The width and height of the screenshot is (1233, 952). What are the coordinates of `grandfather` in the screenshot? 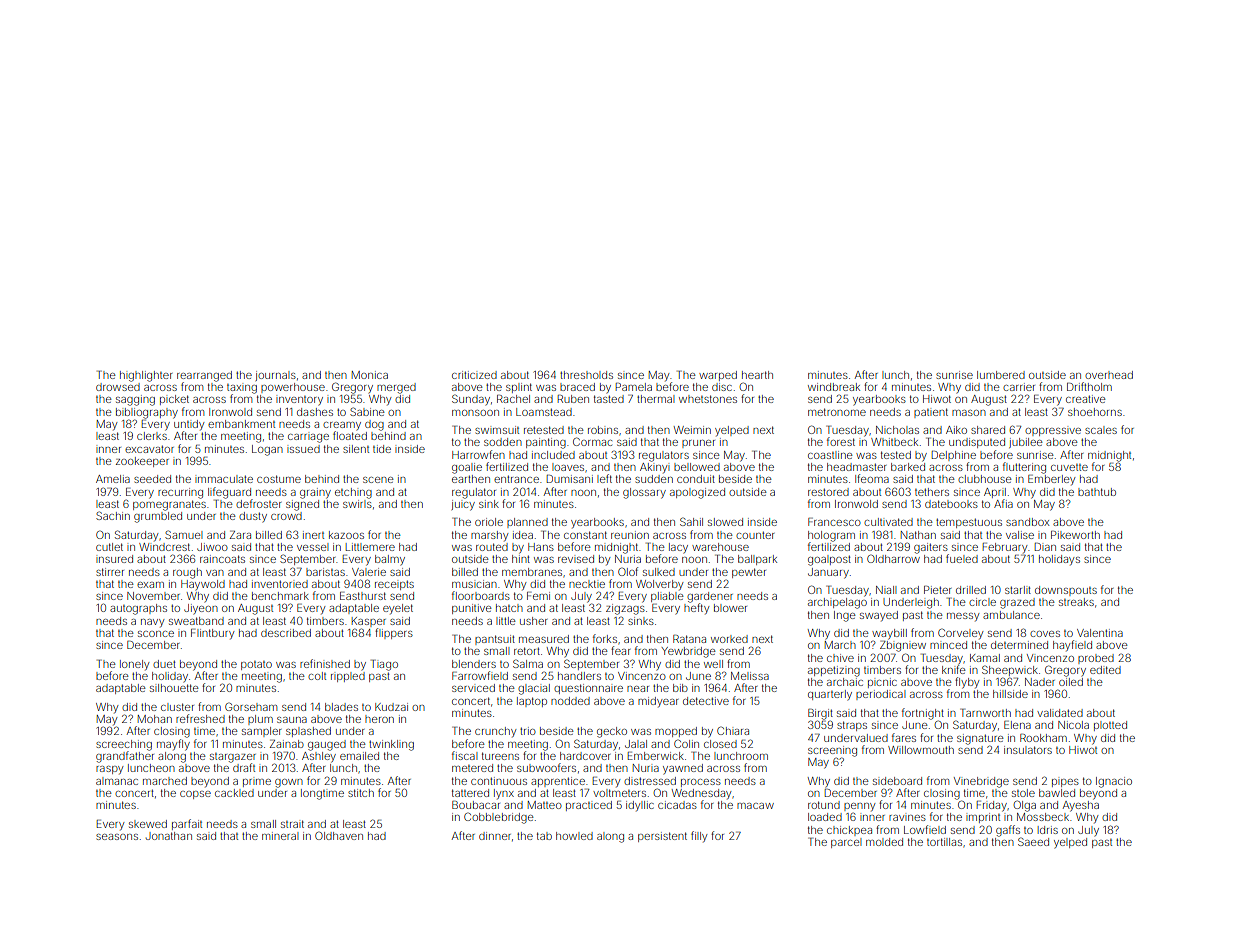 It's located at (125, 757).
